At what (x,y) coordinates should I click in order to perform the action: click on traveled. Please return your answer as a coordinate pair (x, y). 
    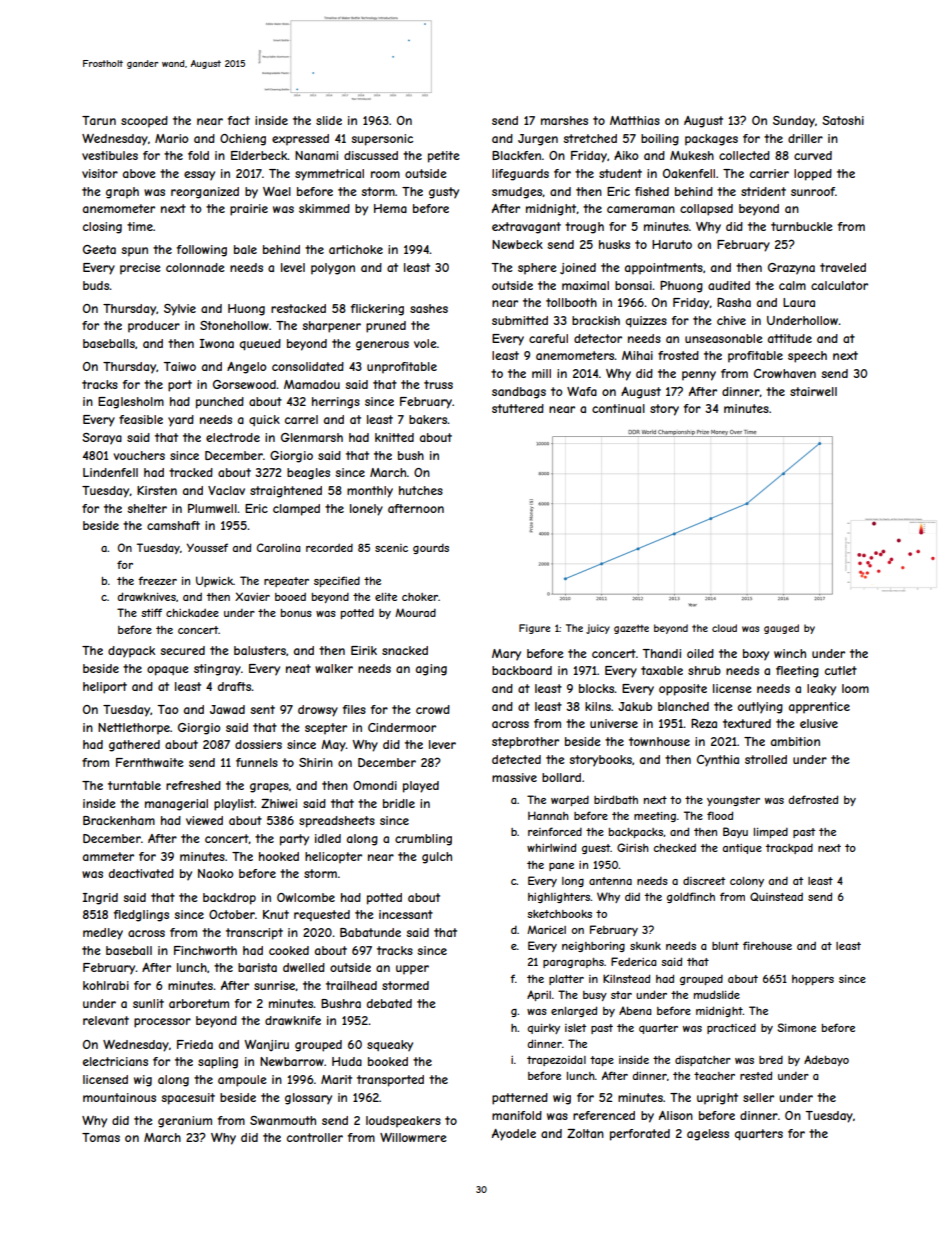
    Looking at the image, I should click on (843, 267).
